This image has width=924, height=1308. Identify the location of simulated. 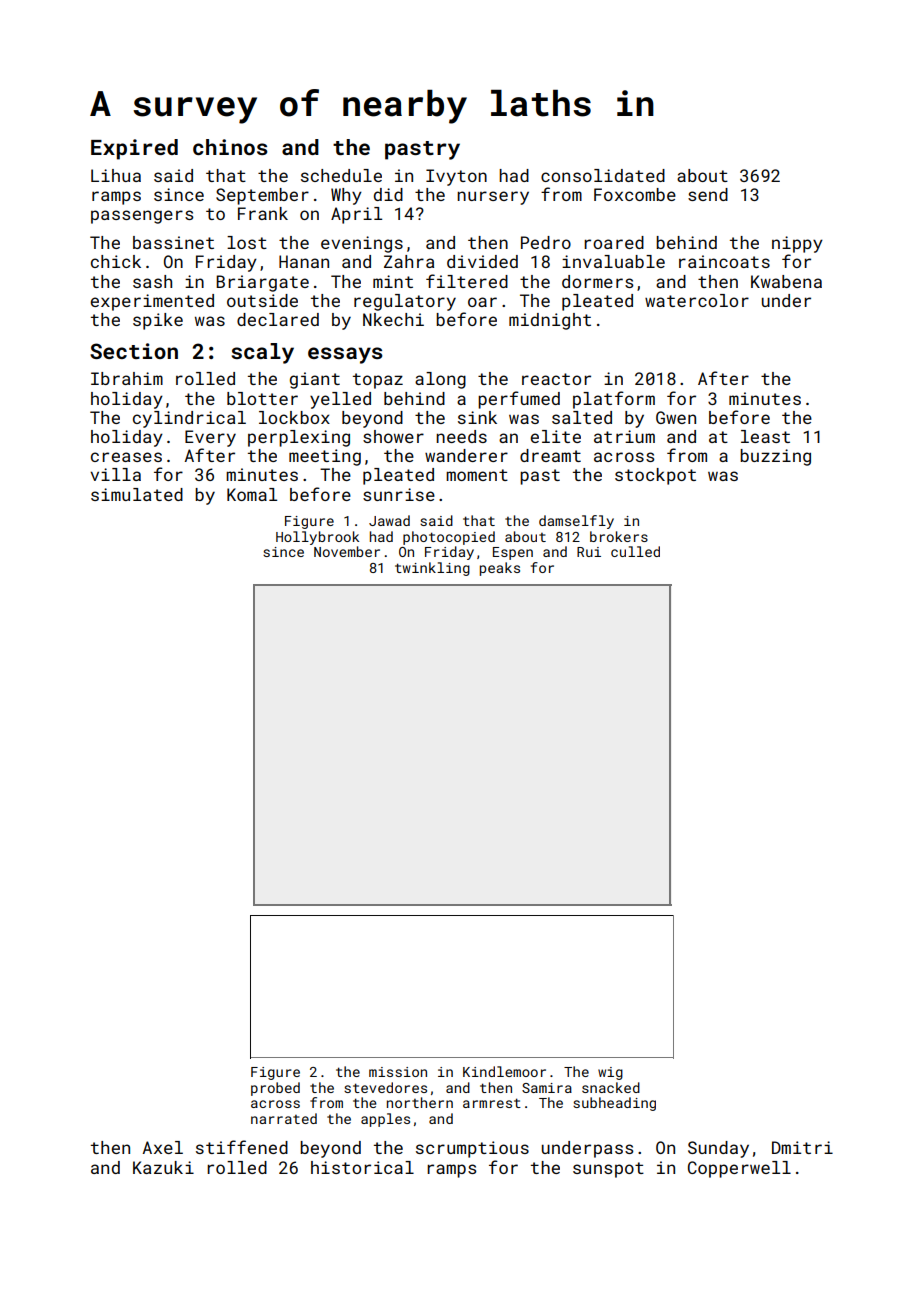
(137, 494).
